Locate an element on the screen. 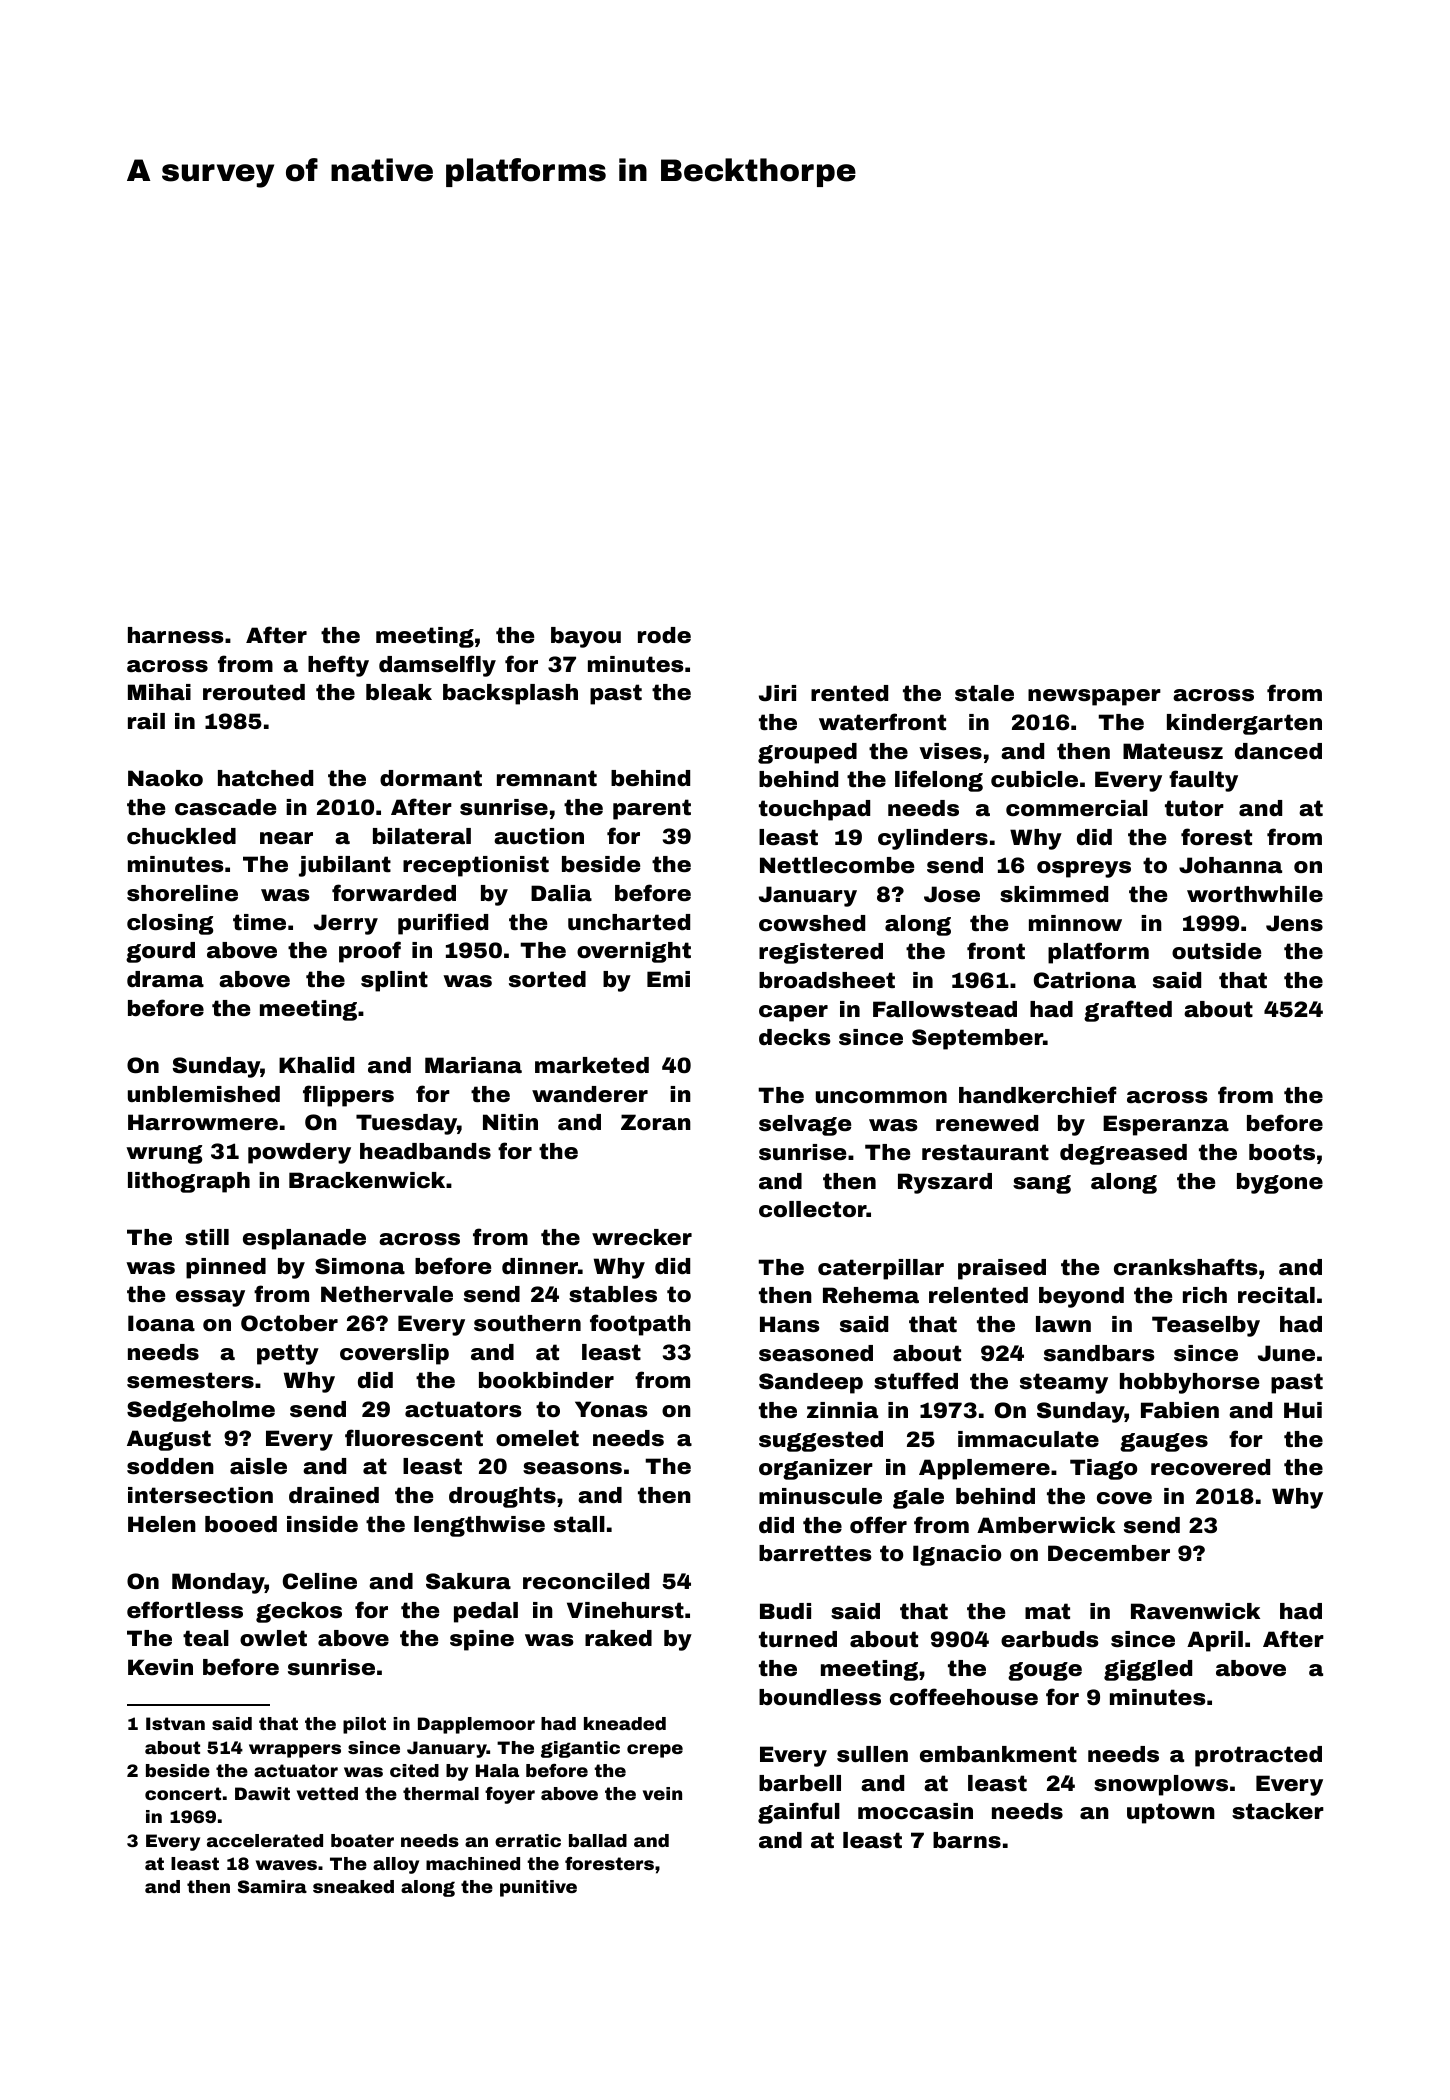  unblemished is located at coordinates (204, 1094).
